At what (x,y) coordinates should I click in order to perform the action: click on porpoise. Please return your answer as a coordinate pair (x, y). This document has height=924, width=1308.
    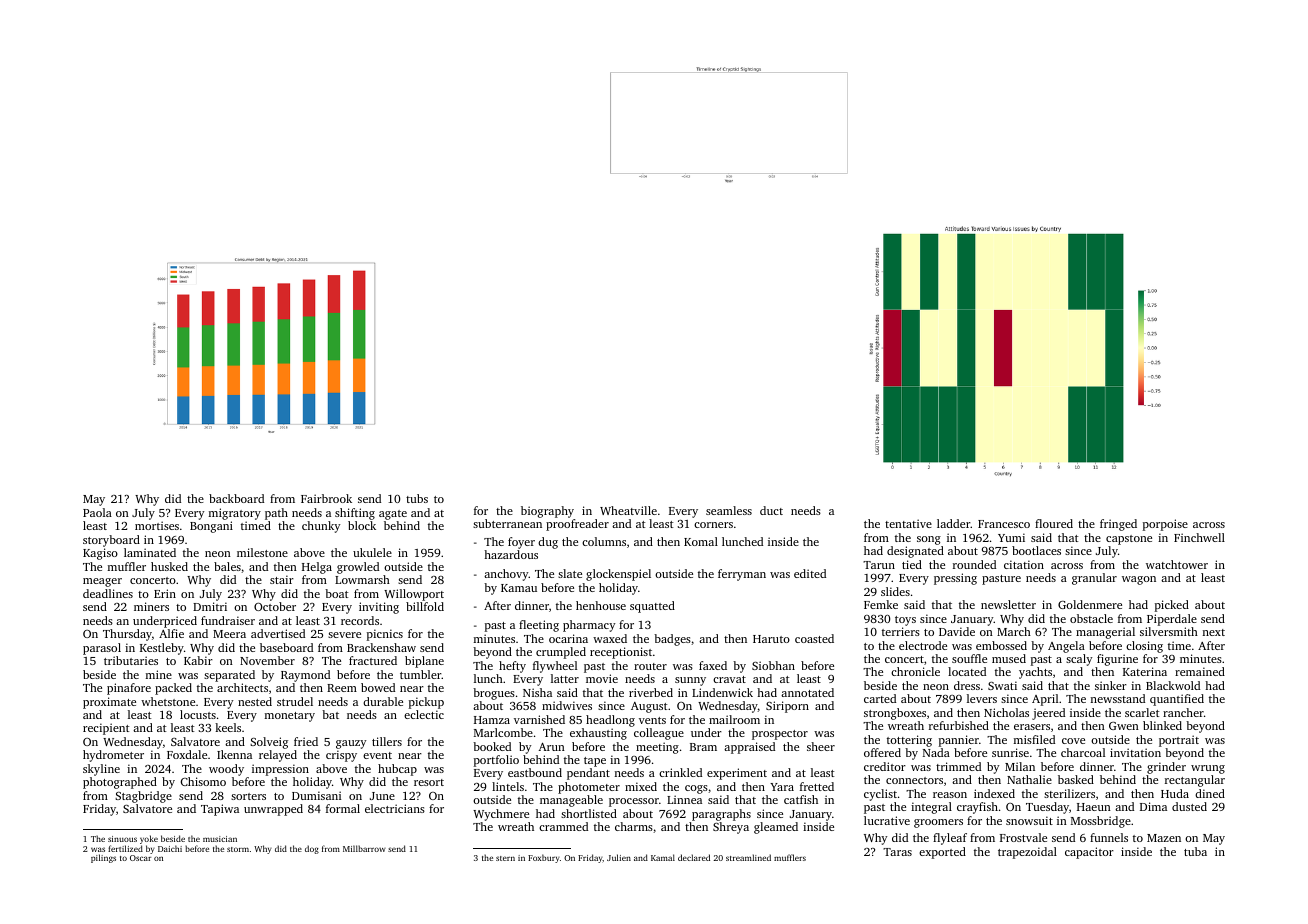
    Looking at the image, I should click on (1165, 525).
